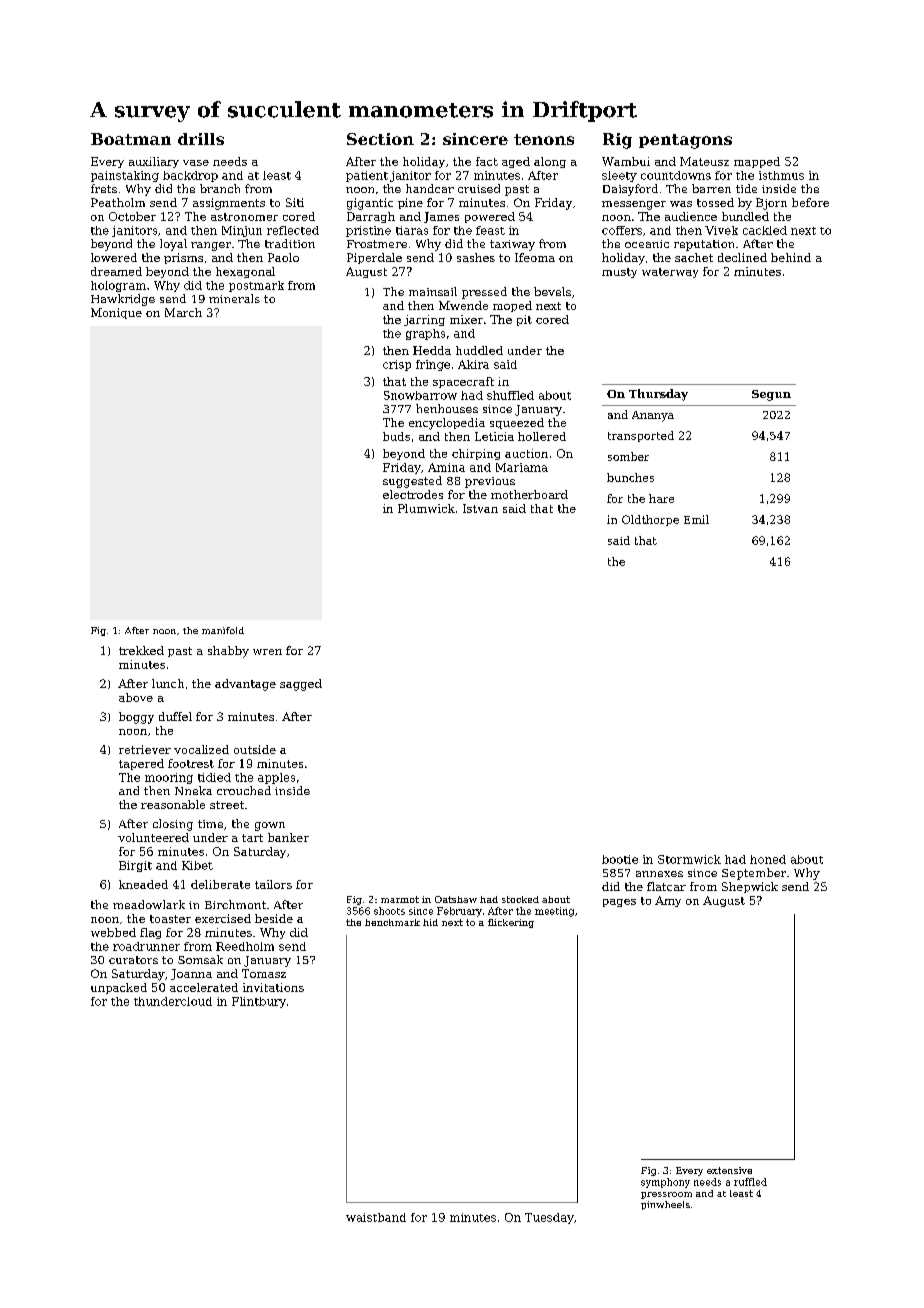 This document has width=924, height=1308. Describe the element at coordinates (376, 1217) in the document. I see `waistband` at that location.
